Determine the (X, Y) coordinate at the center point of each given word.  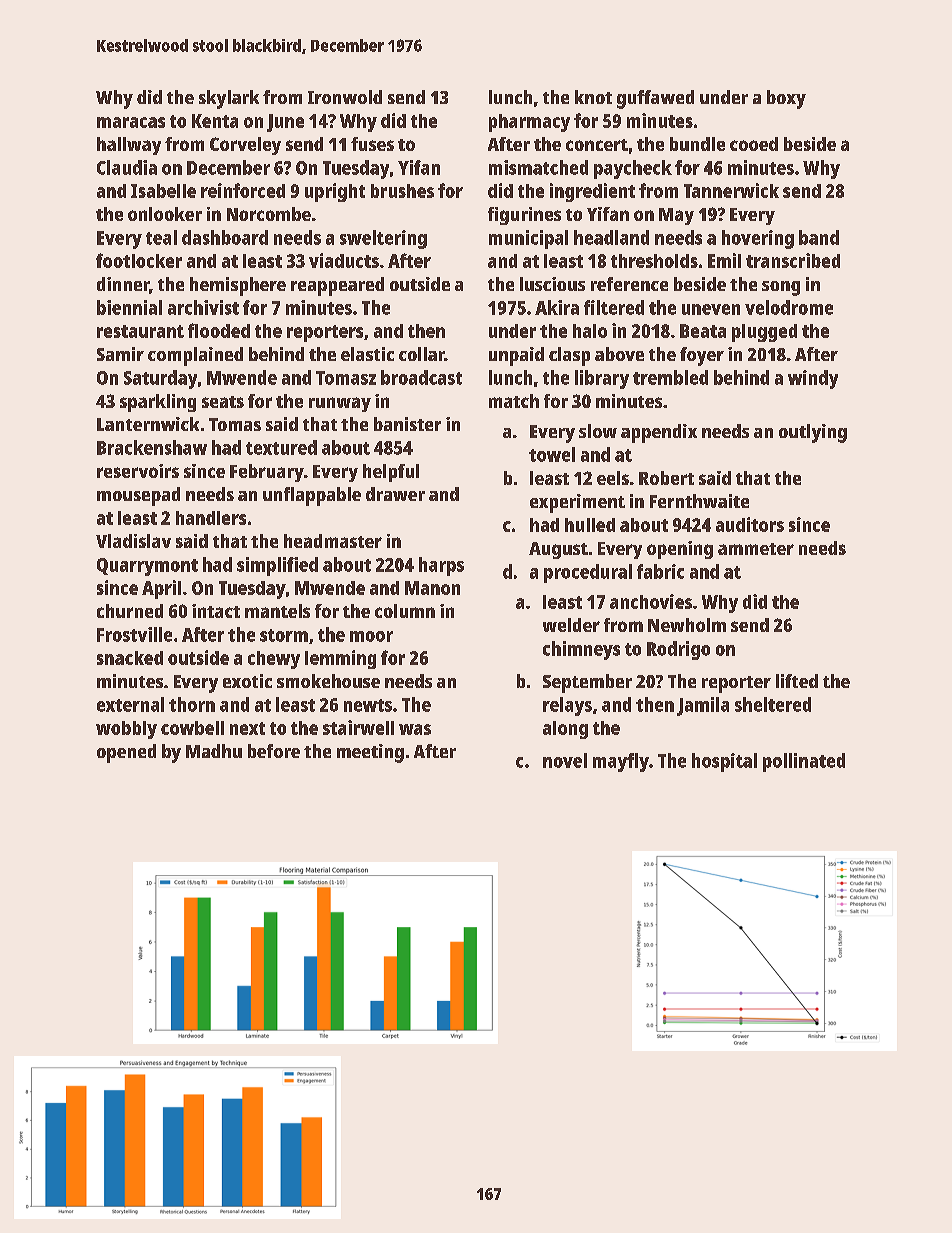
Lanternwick (148, 424)
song (781, 288)
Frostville (134, 634)
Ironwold (345, 97)
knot (593, 97)
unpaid (516, 356)
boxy (786, 99)
